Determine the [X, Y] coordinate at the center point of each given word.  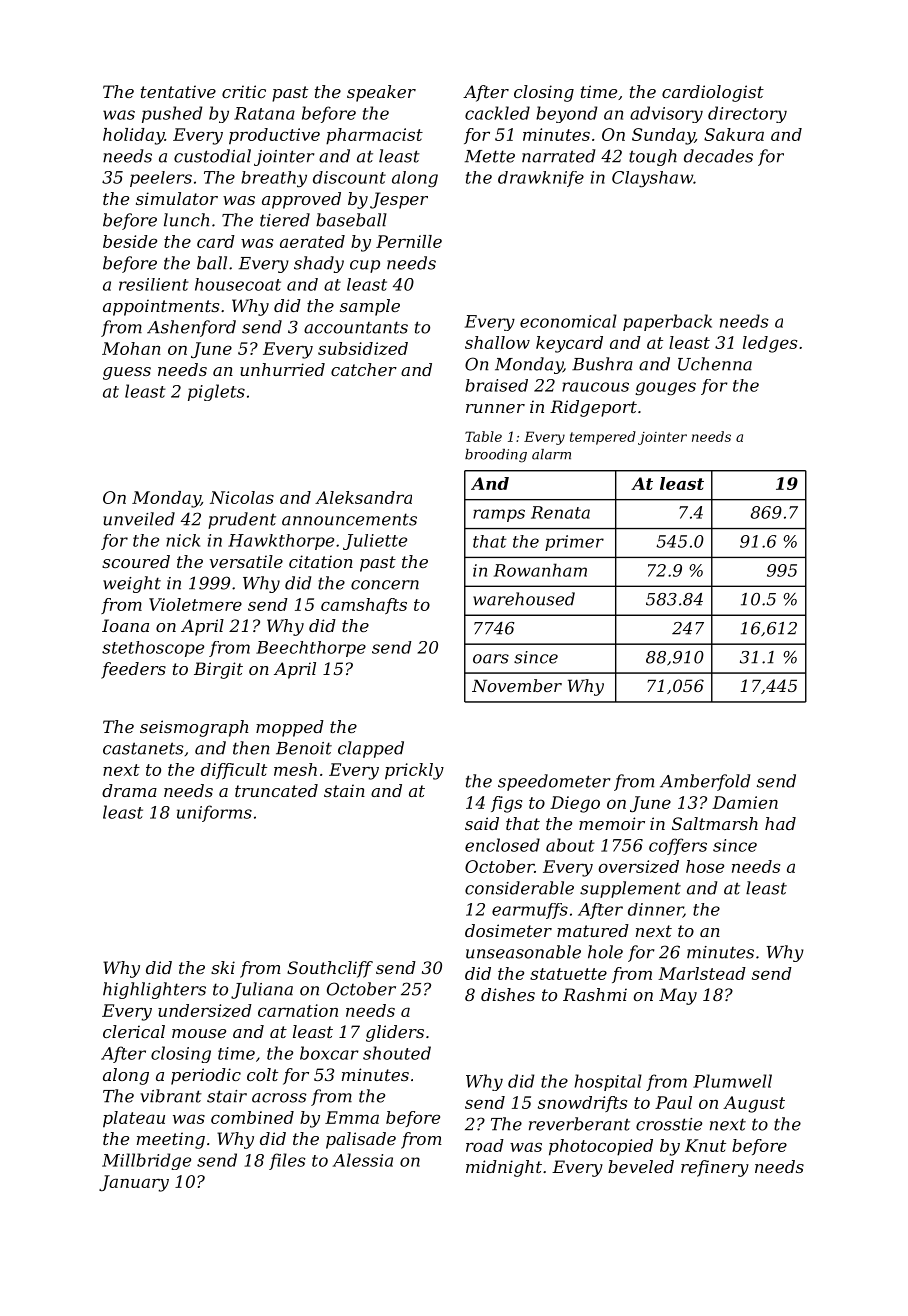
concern [385, 585]
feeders [133, 670]
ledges [770, 344]
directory [747, 114]
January [134, 1183]
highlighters [154, 990]
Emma [352, 1117]
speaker [381, 93]
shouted [397, 1053]
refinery [715, 1168]
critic [244, 91]
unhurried [282, 369]
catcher [364, 369]
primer [574, 543]
